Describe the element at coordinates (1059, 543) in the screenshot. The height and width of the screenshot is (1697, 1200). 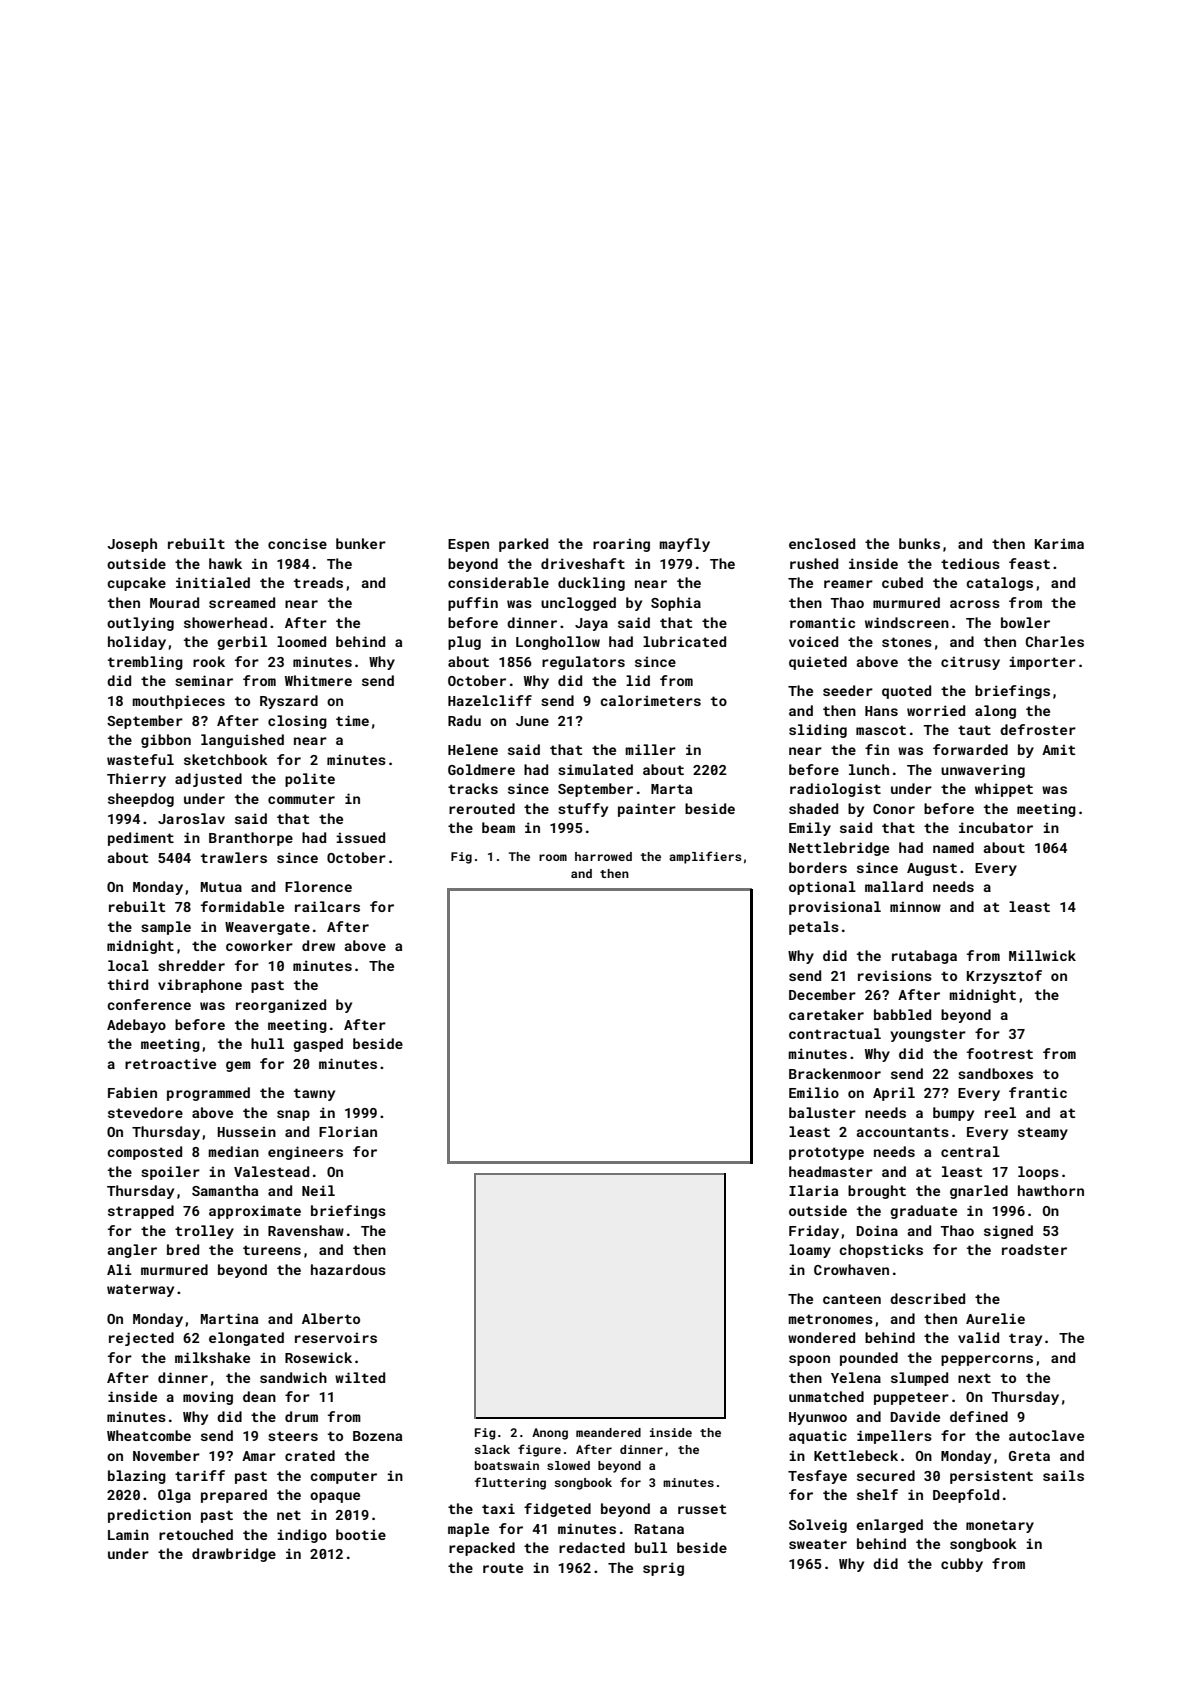
I see `Karima` at that location.
